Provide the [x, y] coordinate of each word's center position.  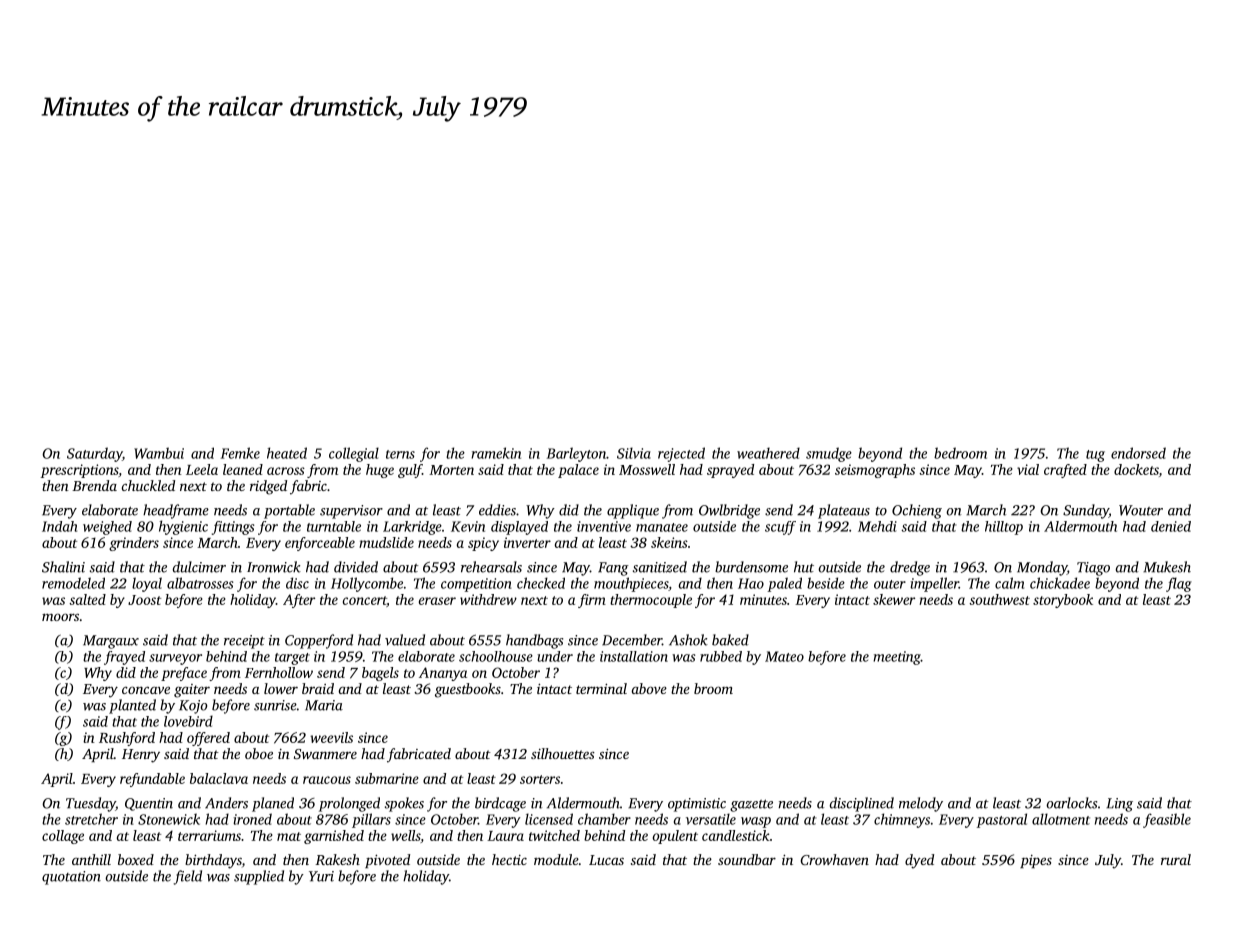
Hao [751, 583]
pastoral [1002, 820]
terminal [601, 688]
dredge [910, 568]
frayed [124, 658]
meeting [897, 658]
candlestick [736, 835]
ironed [252, 819]
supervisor [351, 512]
